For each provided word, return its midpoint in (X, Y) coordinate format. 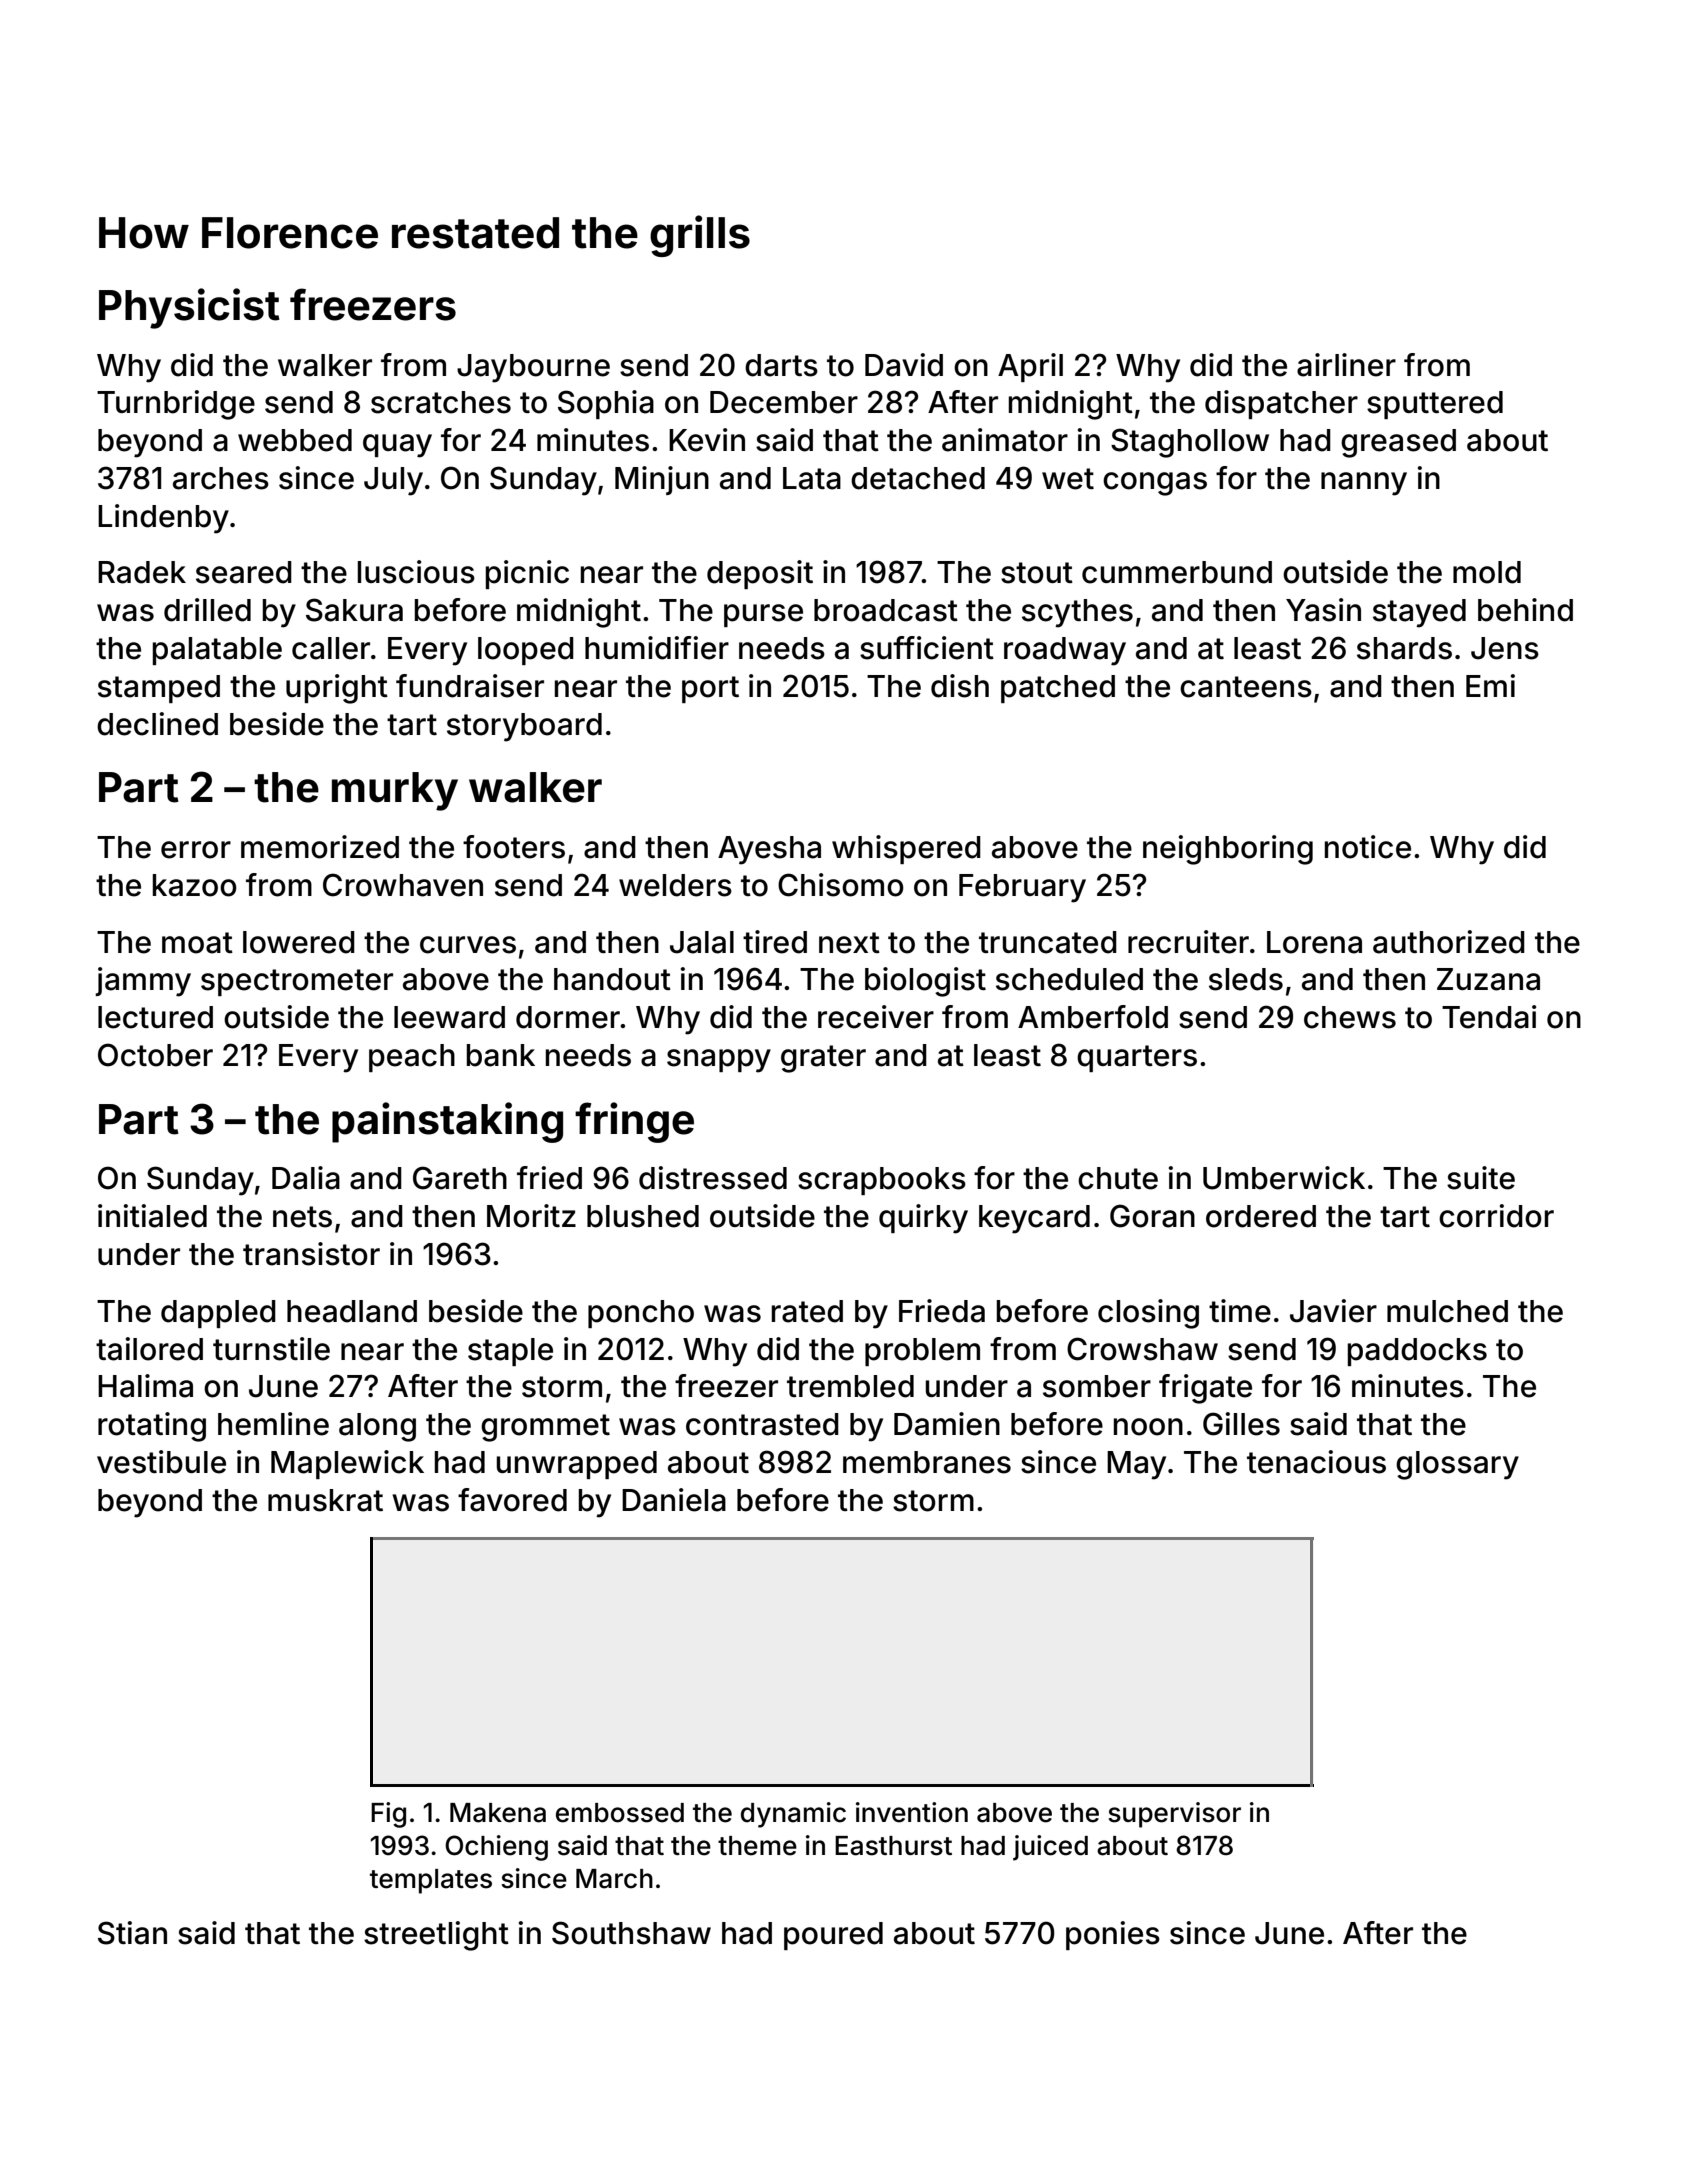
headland (352, 1311)
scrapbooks (882, 1181)
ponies (1113, 1935)
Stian (132, 1933)
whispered (906, 849)
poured (833, 1936)
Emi (1490, 685)
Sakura (354, 610)
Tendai (1489, 1017)
